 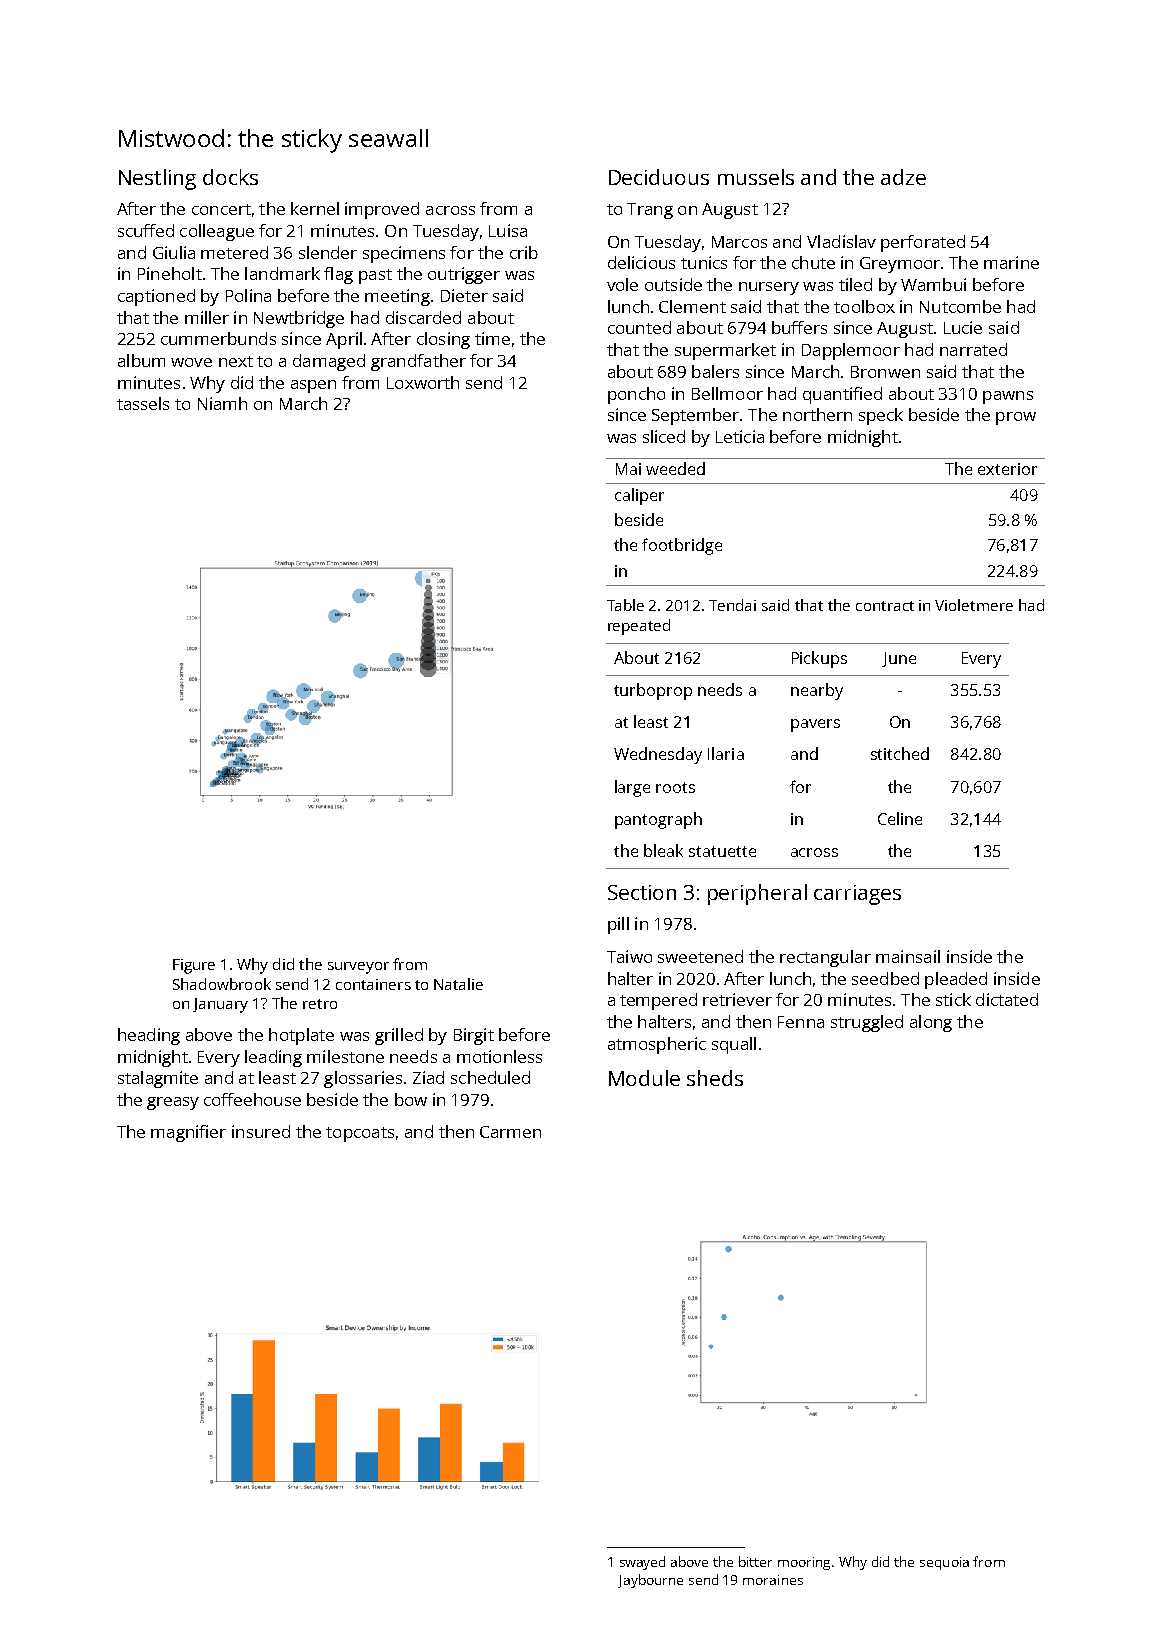 What do you see at coordinates (900, 818) in the document?
I see `Celine` at bounding box center [900, 818].
